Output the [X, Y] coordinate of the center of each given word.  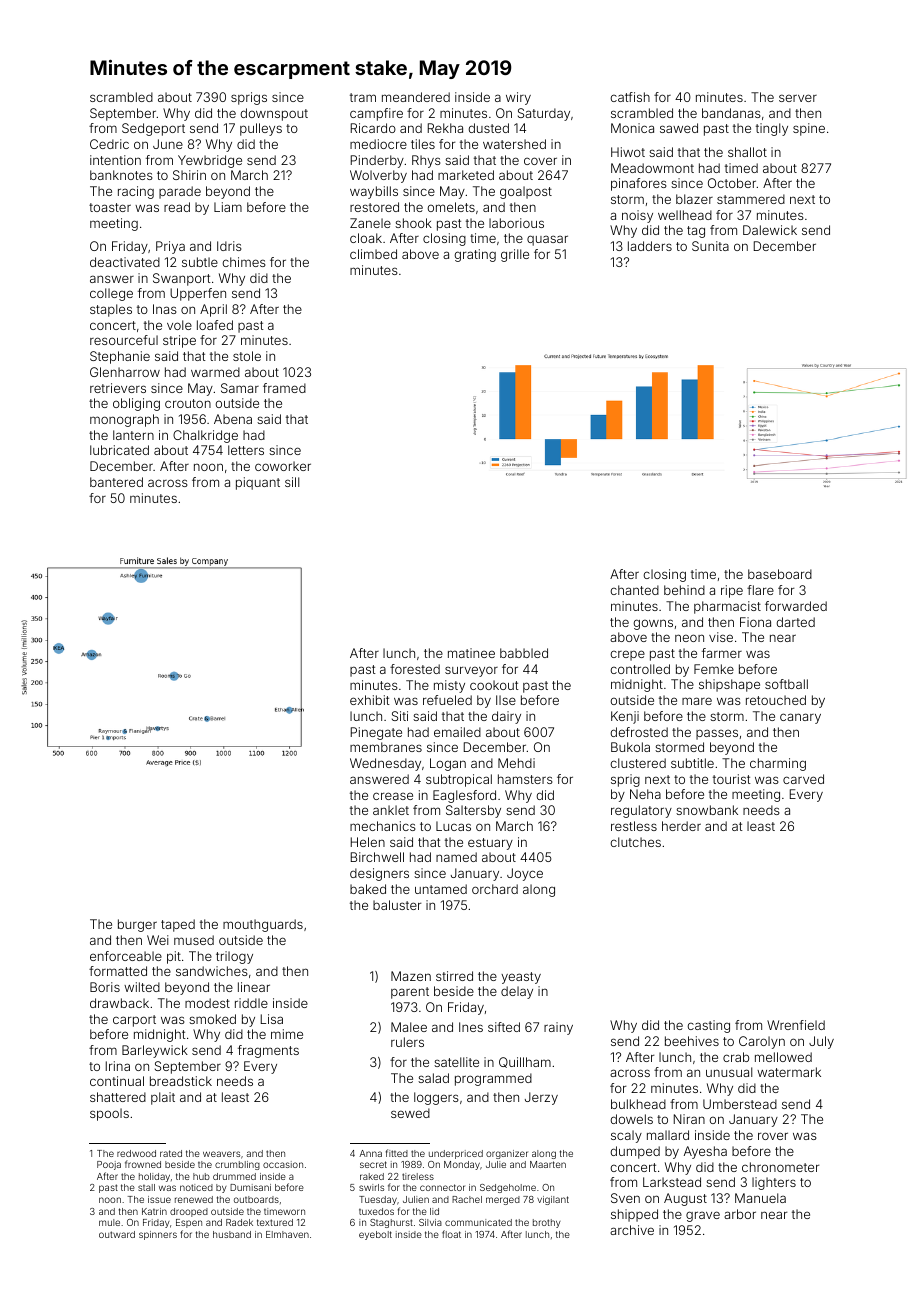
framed [284, 388]
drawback [119, 1003]
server [798, 98]
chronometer [780, 1167]
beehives [692, 1041]
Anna [370, 1153]
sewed [410, 1113]
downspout [274, 114]
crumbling [237, 1165]
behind [684, 590]
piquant [258, 483]
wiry [518, 98]
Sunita [710, 246]
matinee [471, 653]
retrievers [118, 388]
